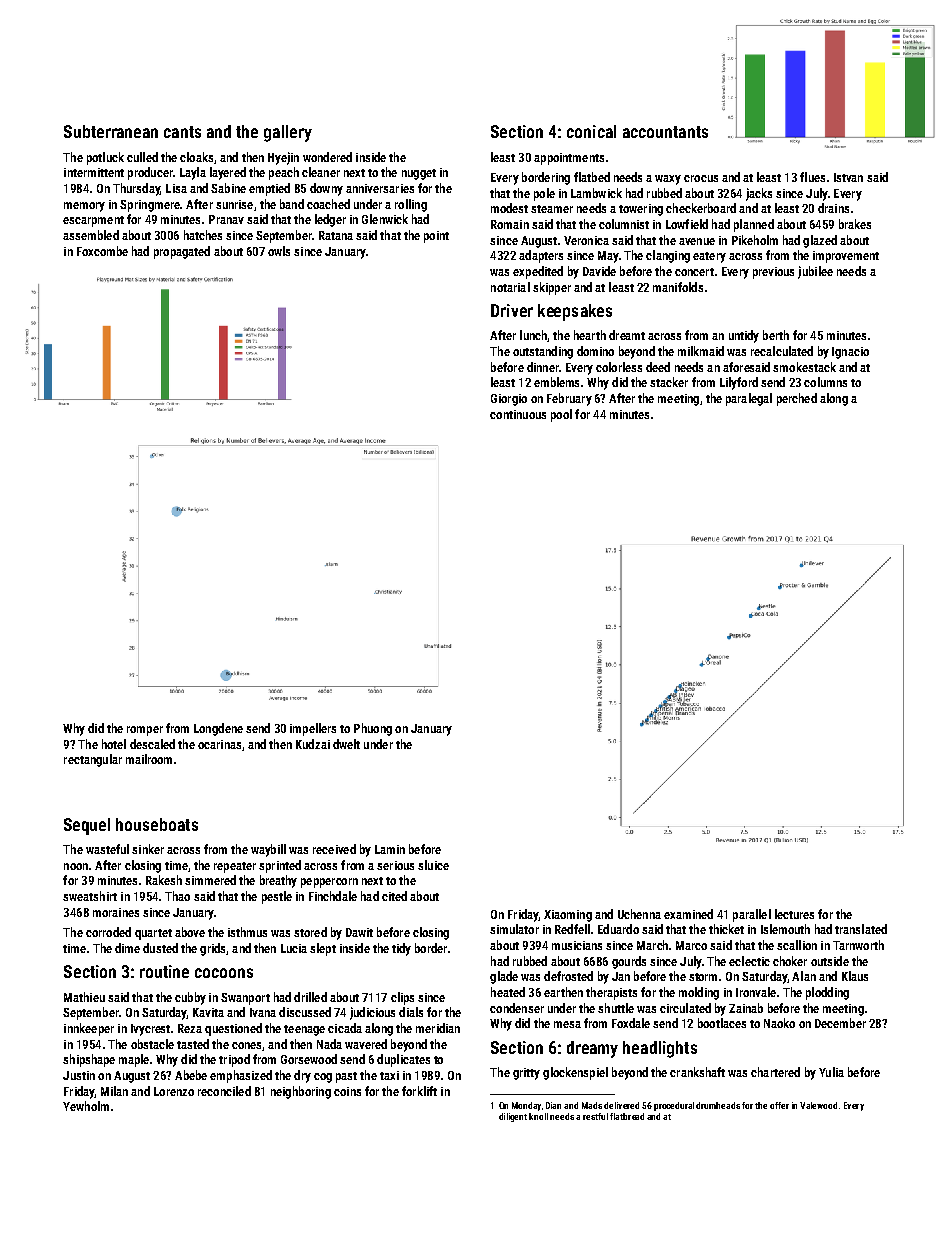 The image size is (952, 1233). I want to click on glockenspiel, so click(575, 1073).
